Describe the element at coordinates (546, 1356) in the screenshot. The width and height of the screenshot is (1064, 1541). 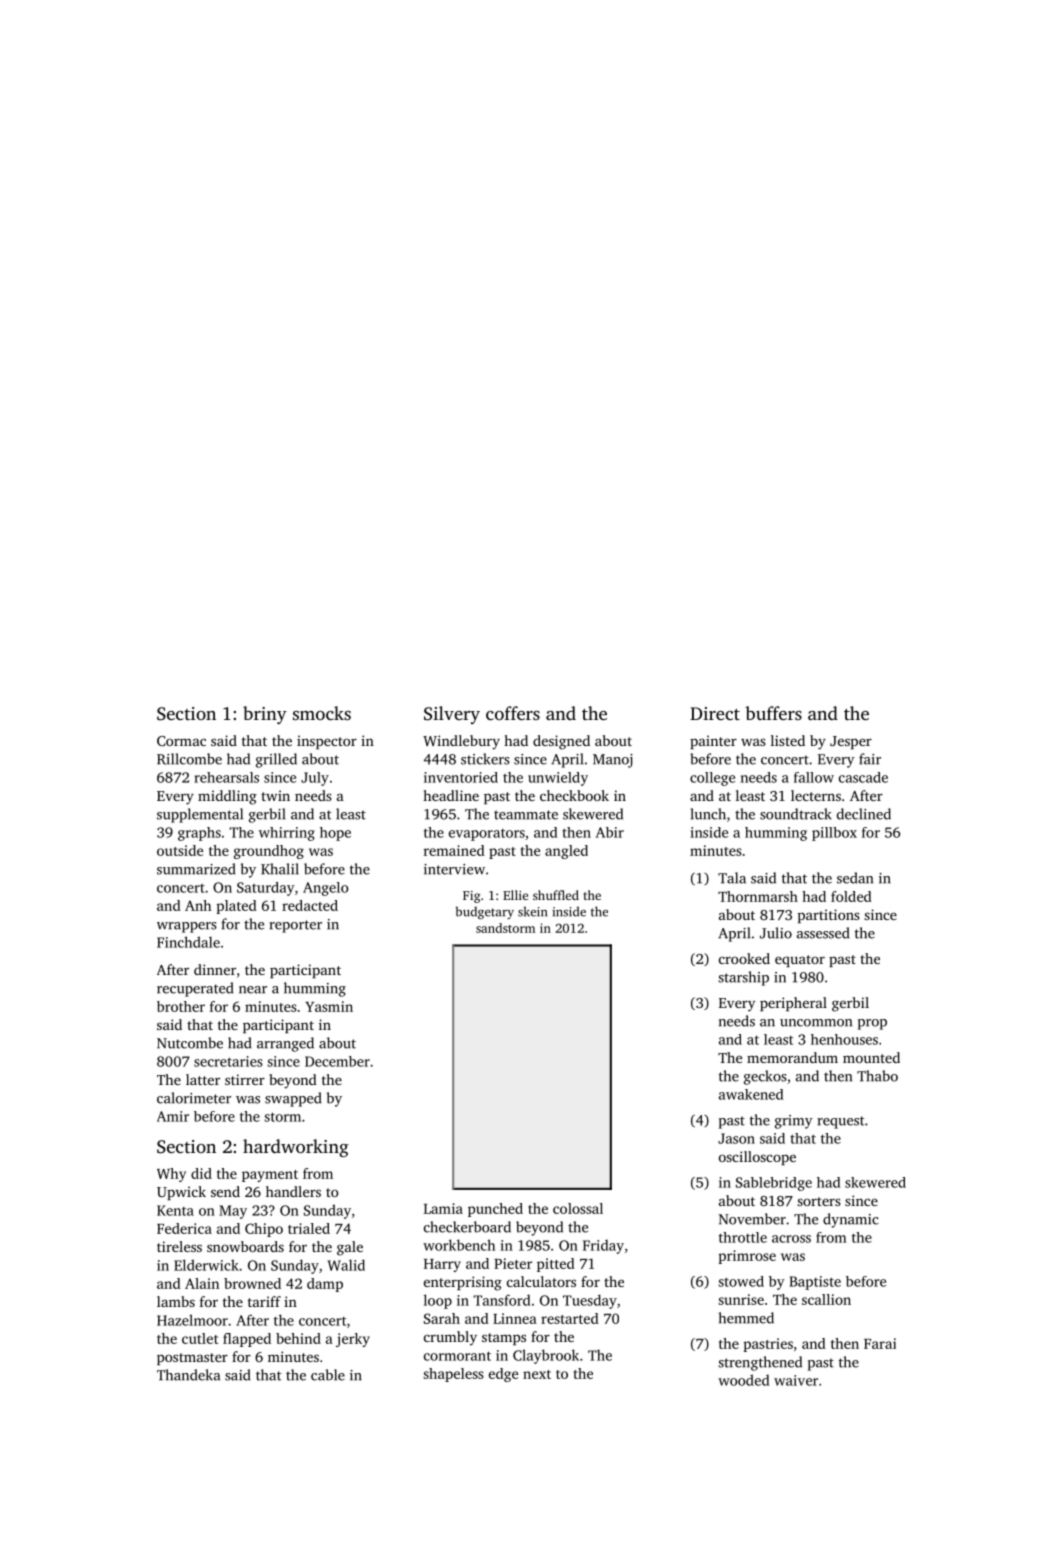
I see `Claybrook` at that location.
